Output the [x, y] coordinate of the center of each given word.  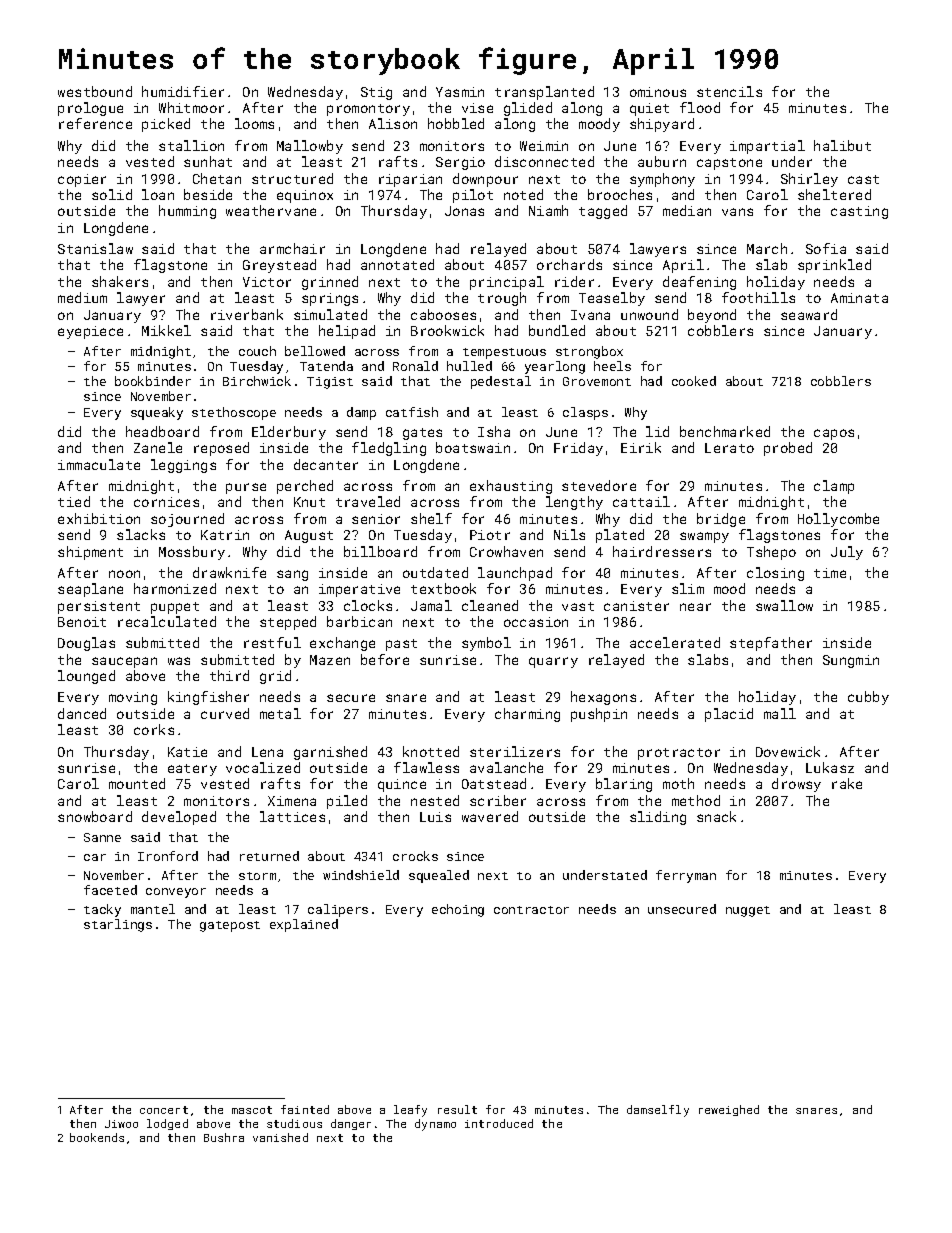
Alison [393, 123]
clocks [368, 605]
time [830, 573]
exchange [342, 644]
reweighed [729, 1110]
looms [254, 123]
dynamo [435, 1125]
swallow [784, 605]
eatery [192, 770]
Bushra [224, 1137]
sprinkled [834, 266]
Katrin [225, 535]
